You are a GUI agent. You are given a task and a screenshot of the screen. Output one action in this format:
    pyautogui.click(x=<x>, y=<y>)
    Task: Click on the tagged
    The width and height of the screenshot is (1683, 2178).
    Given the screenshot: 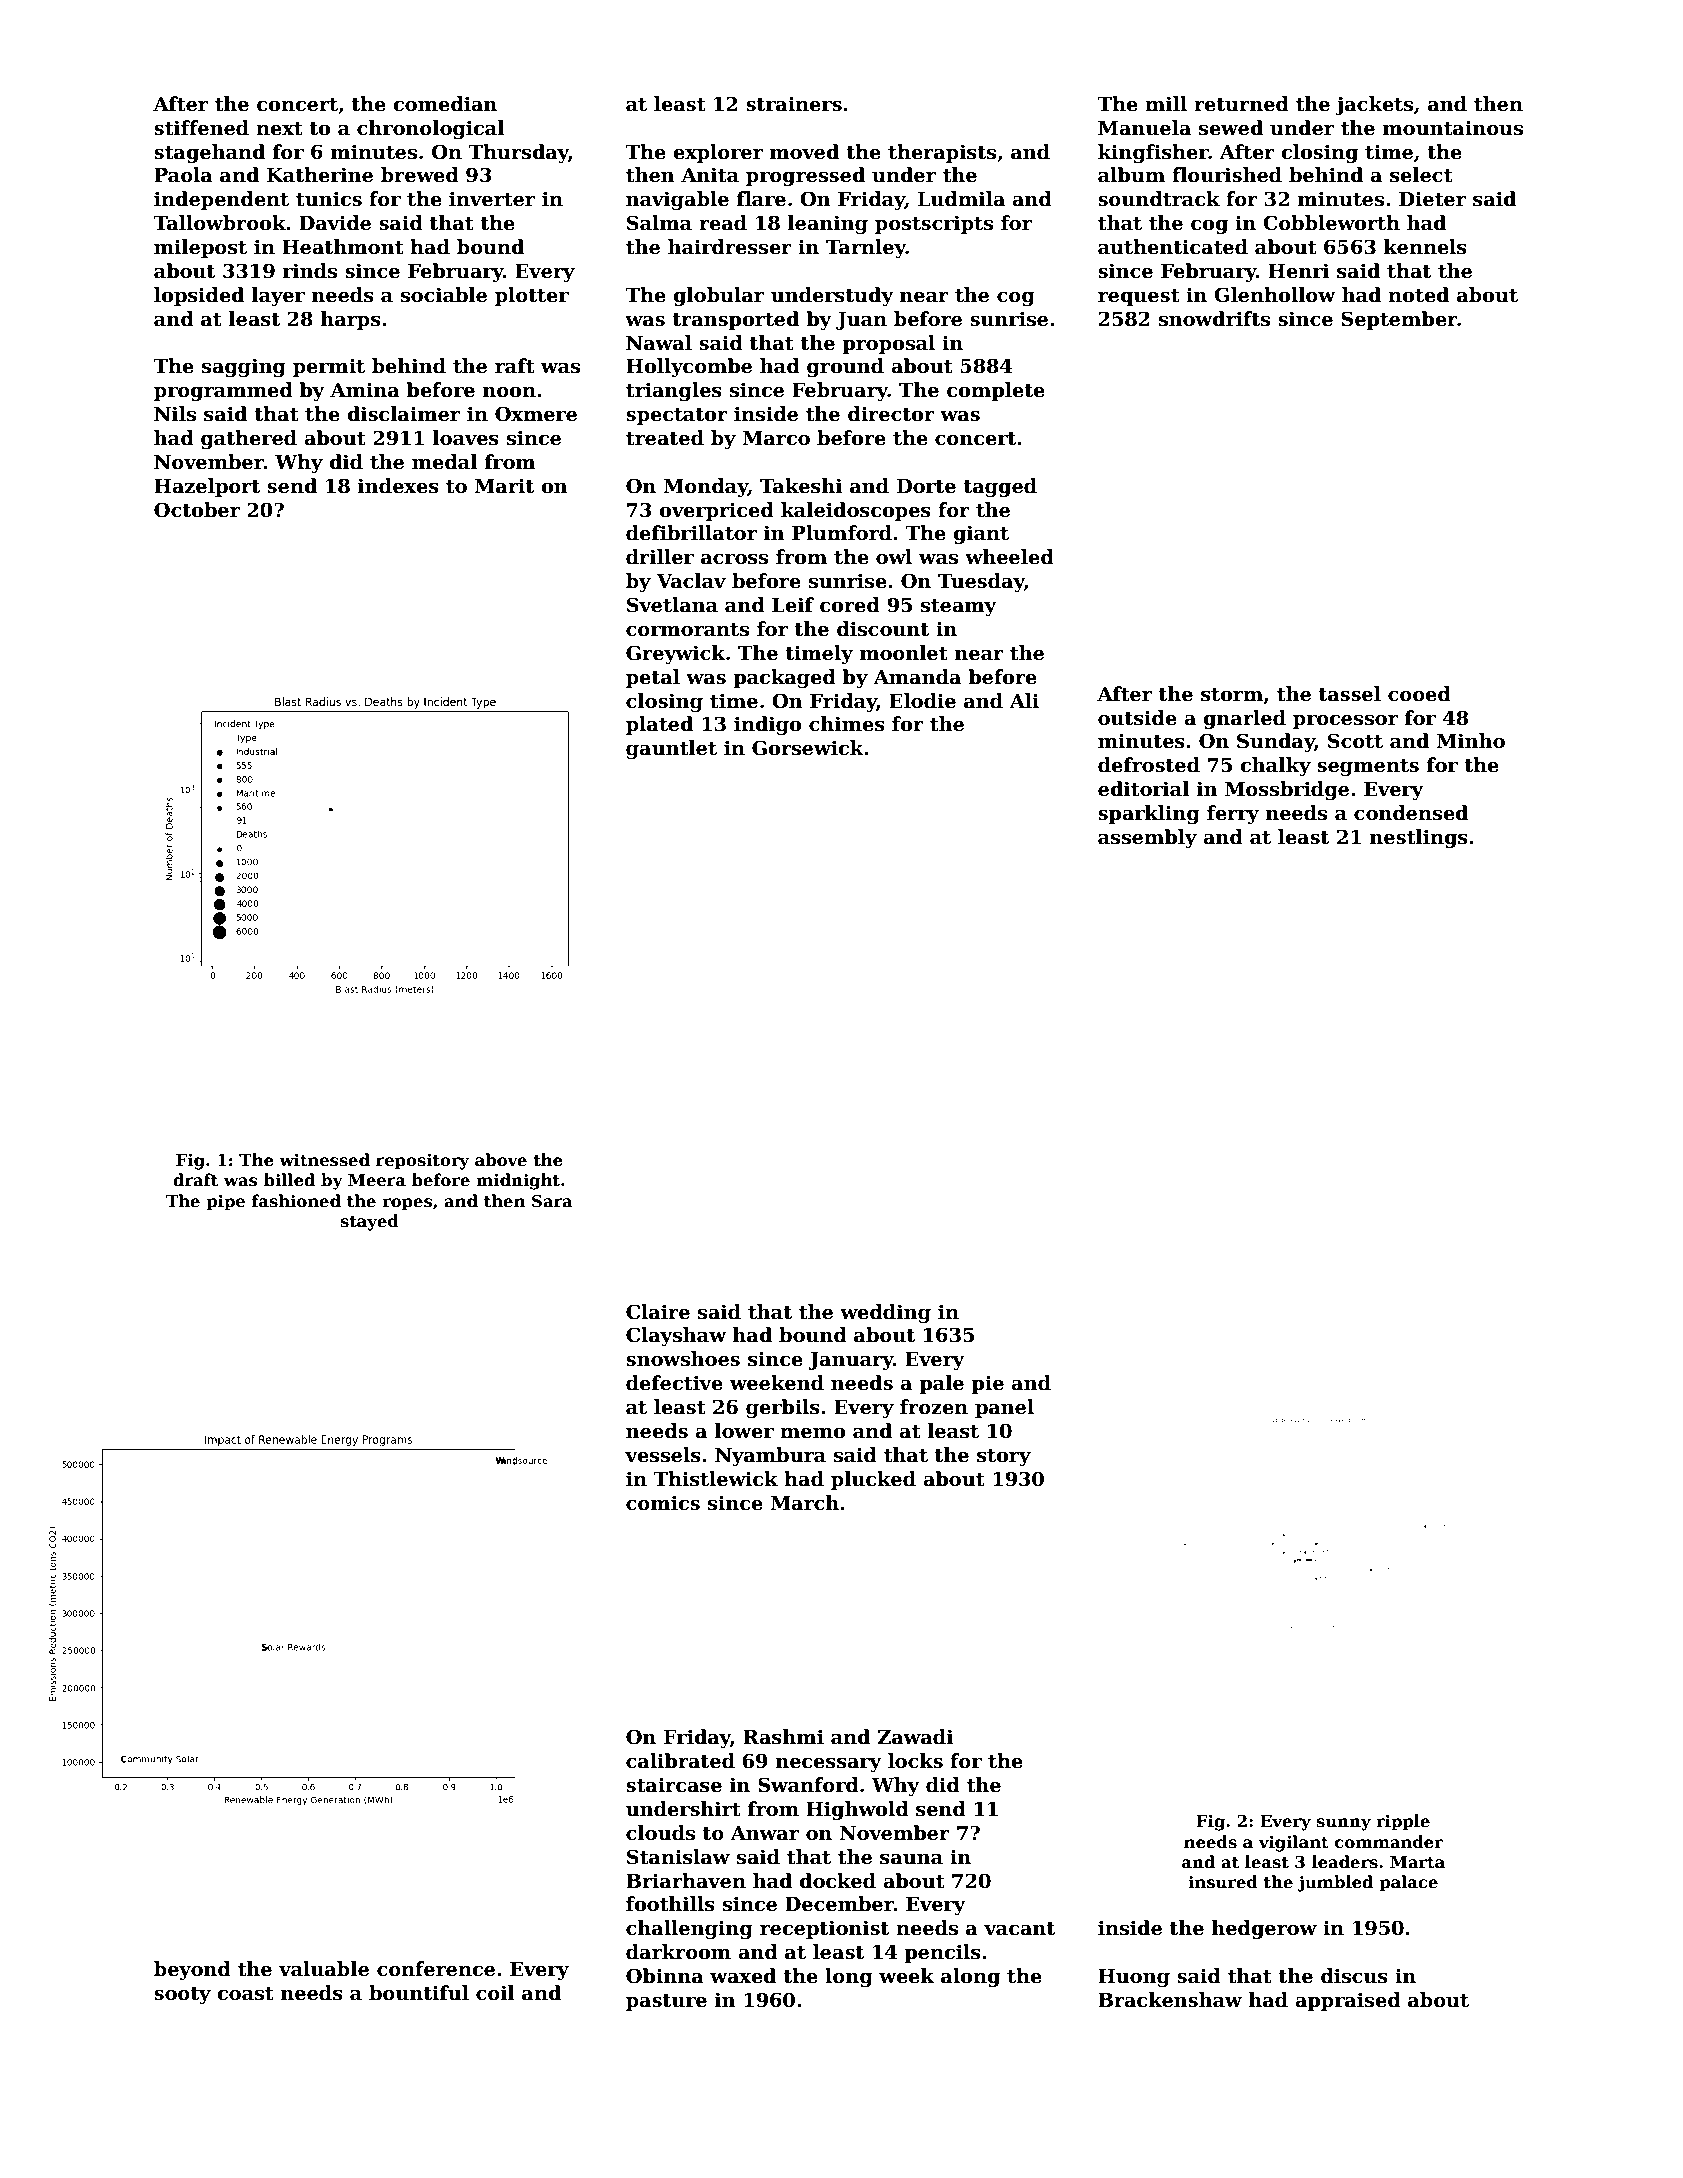 What is the action you would take?
    pyautogui.click(x=1000, y=487)
